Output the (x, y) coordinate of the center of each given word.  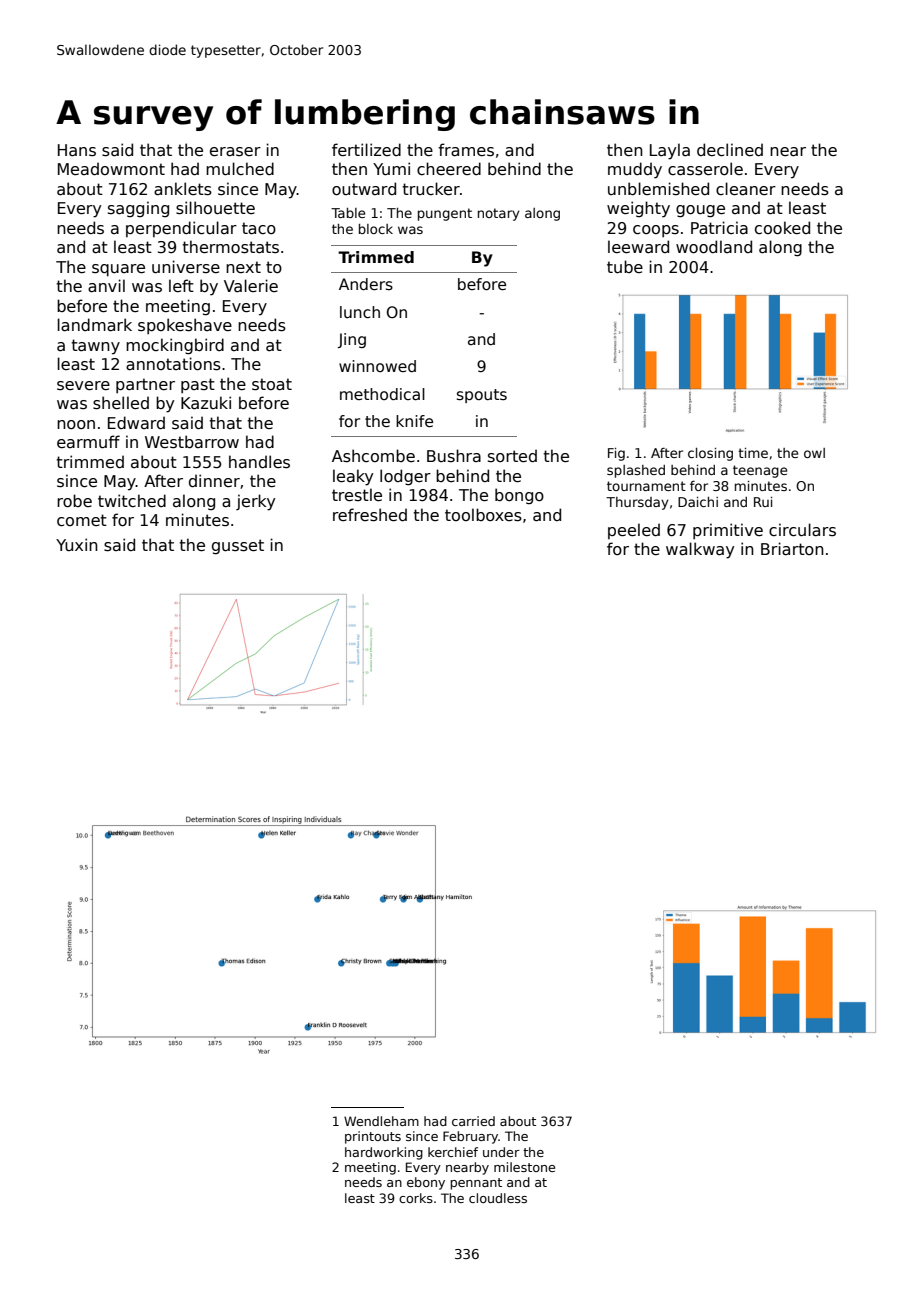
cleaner (746, 189)
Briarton (792, 549)
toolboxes (483, 515)
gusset (238, 547)
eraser (235, 152)
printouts (373, 1137)
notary (499, 214)
